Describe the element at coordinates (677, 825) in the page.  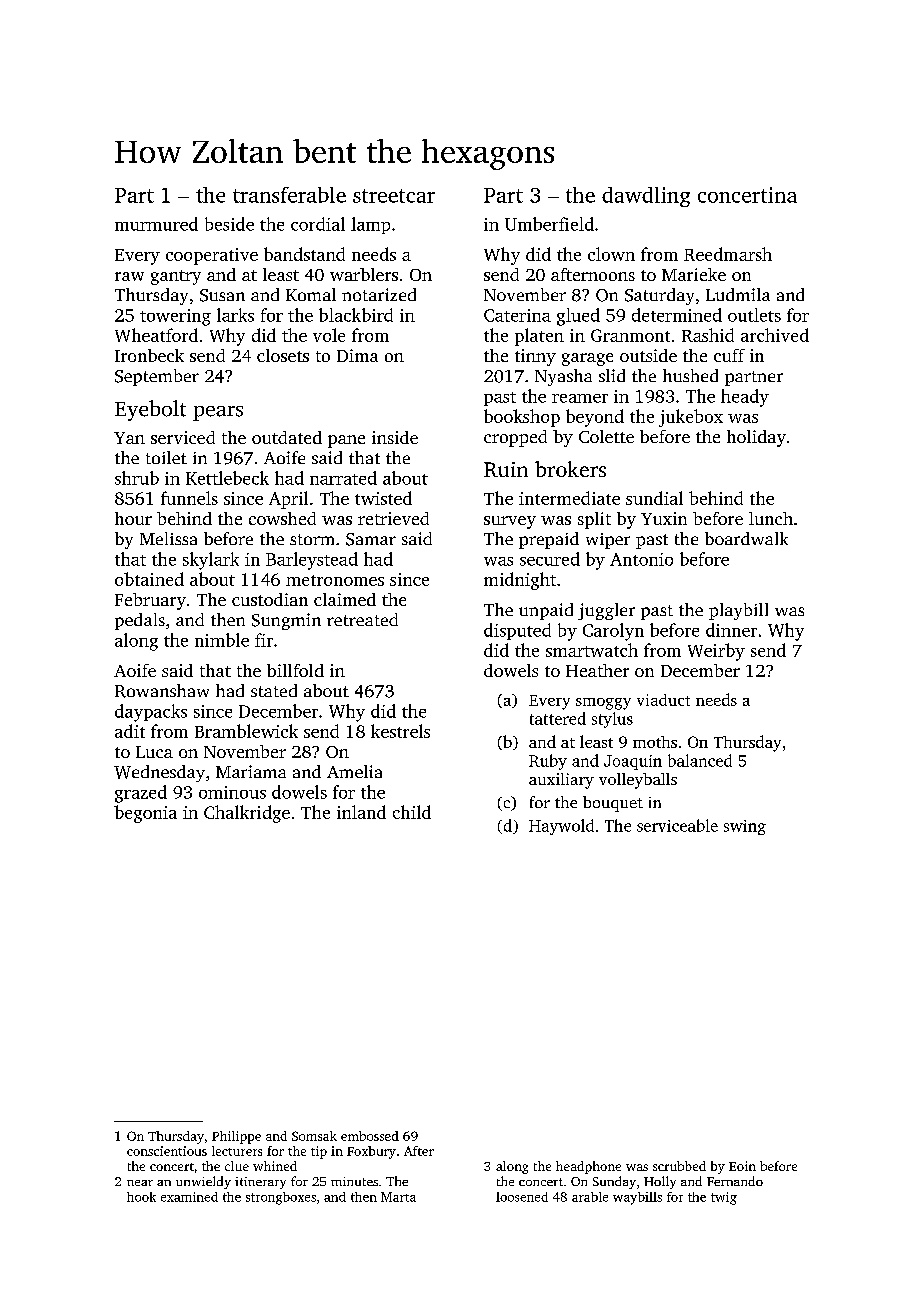
I see `serviceable` at that location.
